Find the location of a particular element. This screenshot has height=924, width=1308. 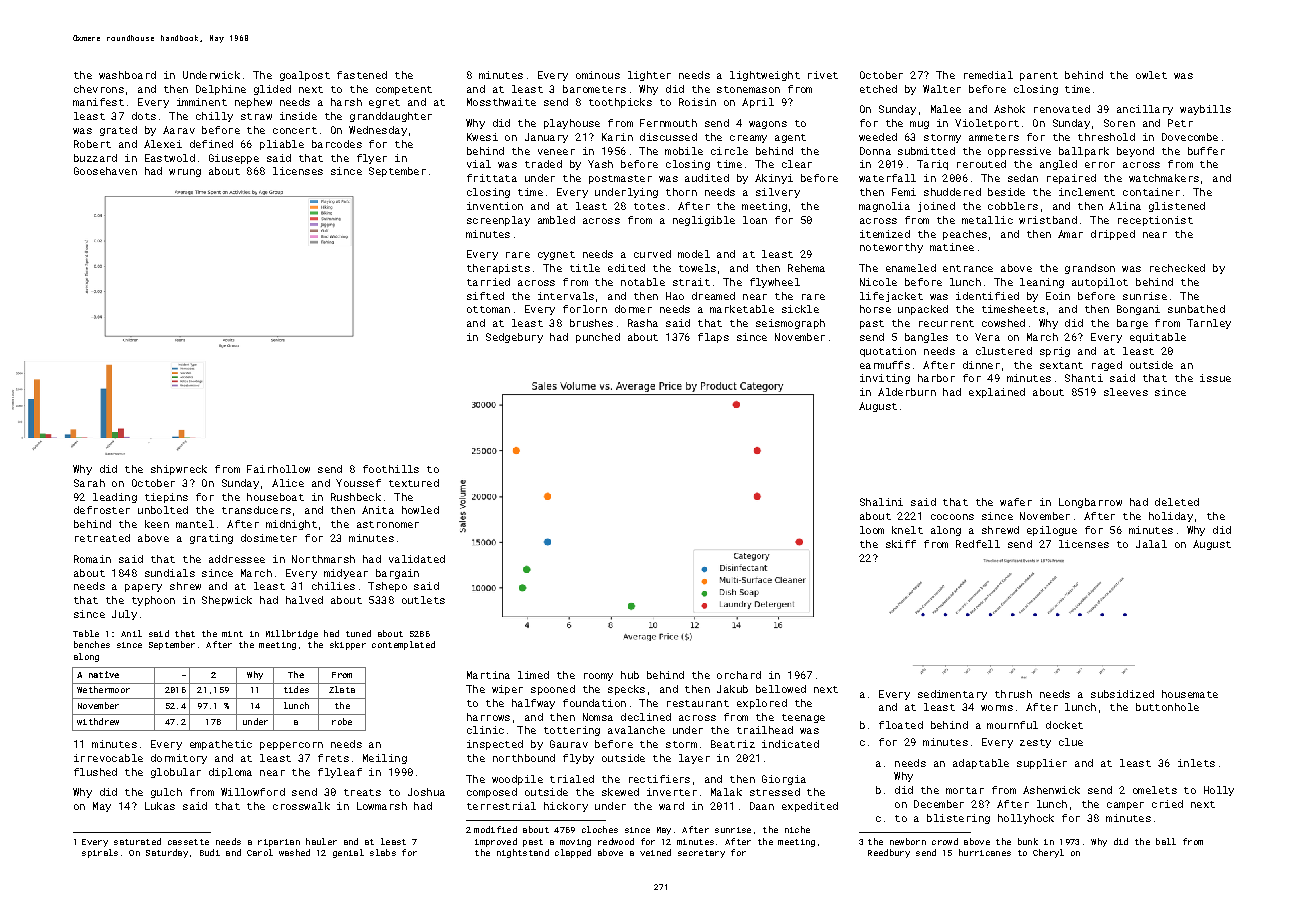

competent is located at coordinates (404, 90).
